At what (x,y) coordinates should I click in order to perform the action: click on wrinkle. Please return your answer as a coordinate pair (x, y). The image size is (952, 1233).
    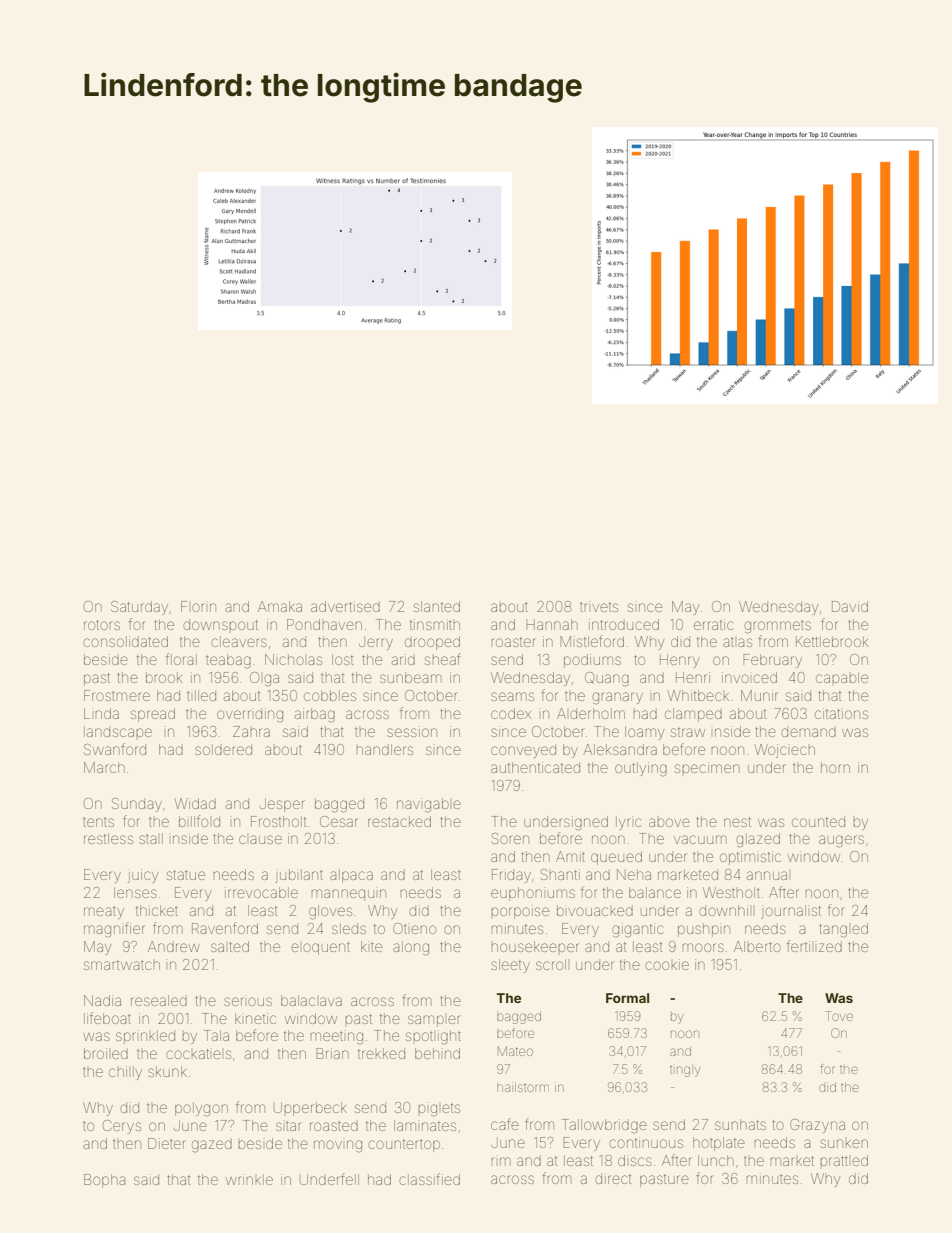
    Looking at the image, I should click on (249, 1179).
